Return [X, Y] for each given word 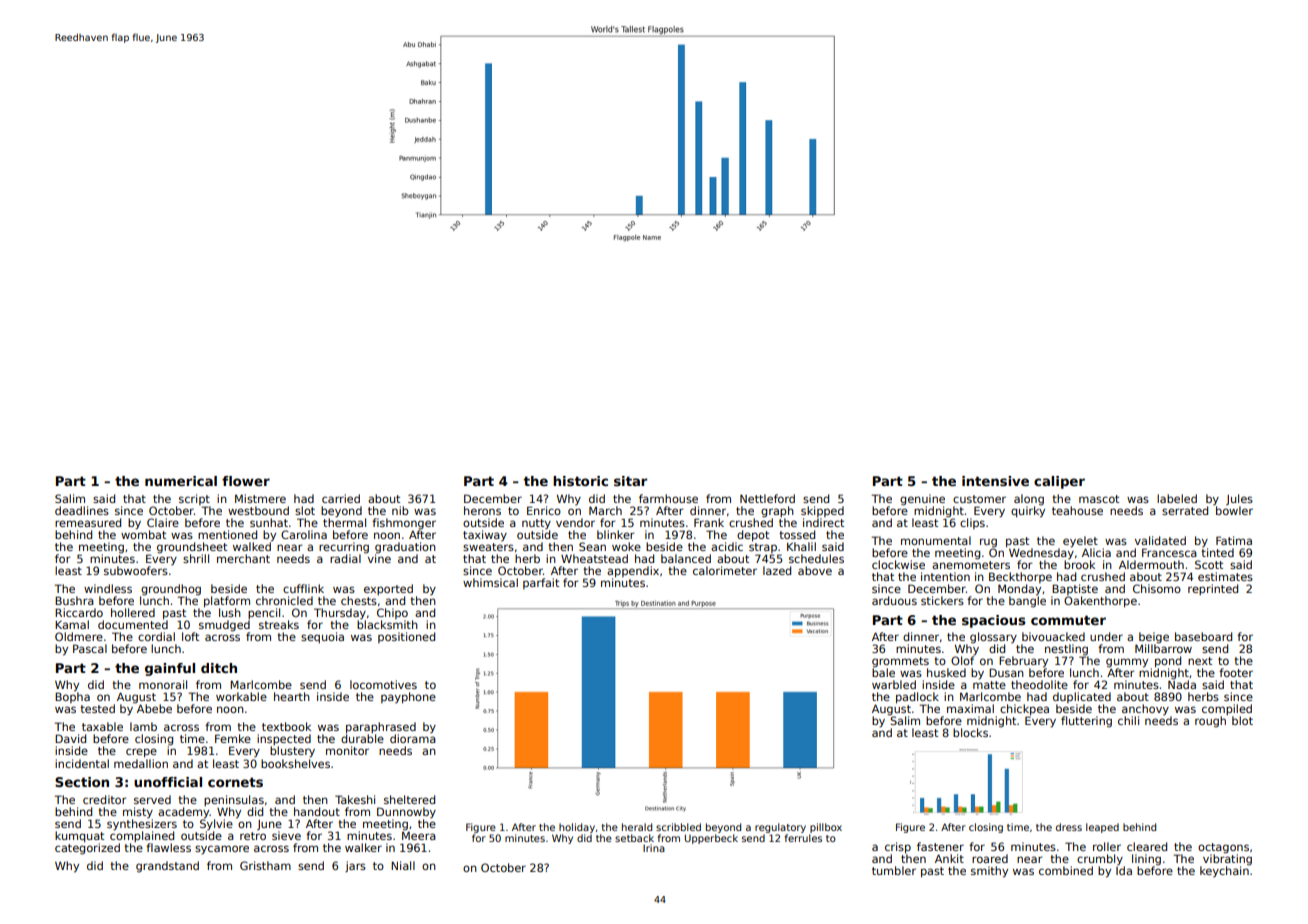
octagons [1223, 848]
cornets [235, 782]
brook [1079, 564]
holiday [577, 828]
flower [246, 481]
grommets [900, 662]
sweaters [488, 547]
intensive [995, 481]
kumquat [79, 836]
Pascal [90, 648]
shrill [196, 558]
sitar [630, 481]
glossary [993, 638]
